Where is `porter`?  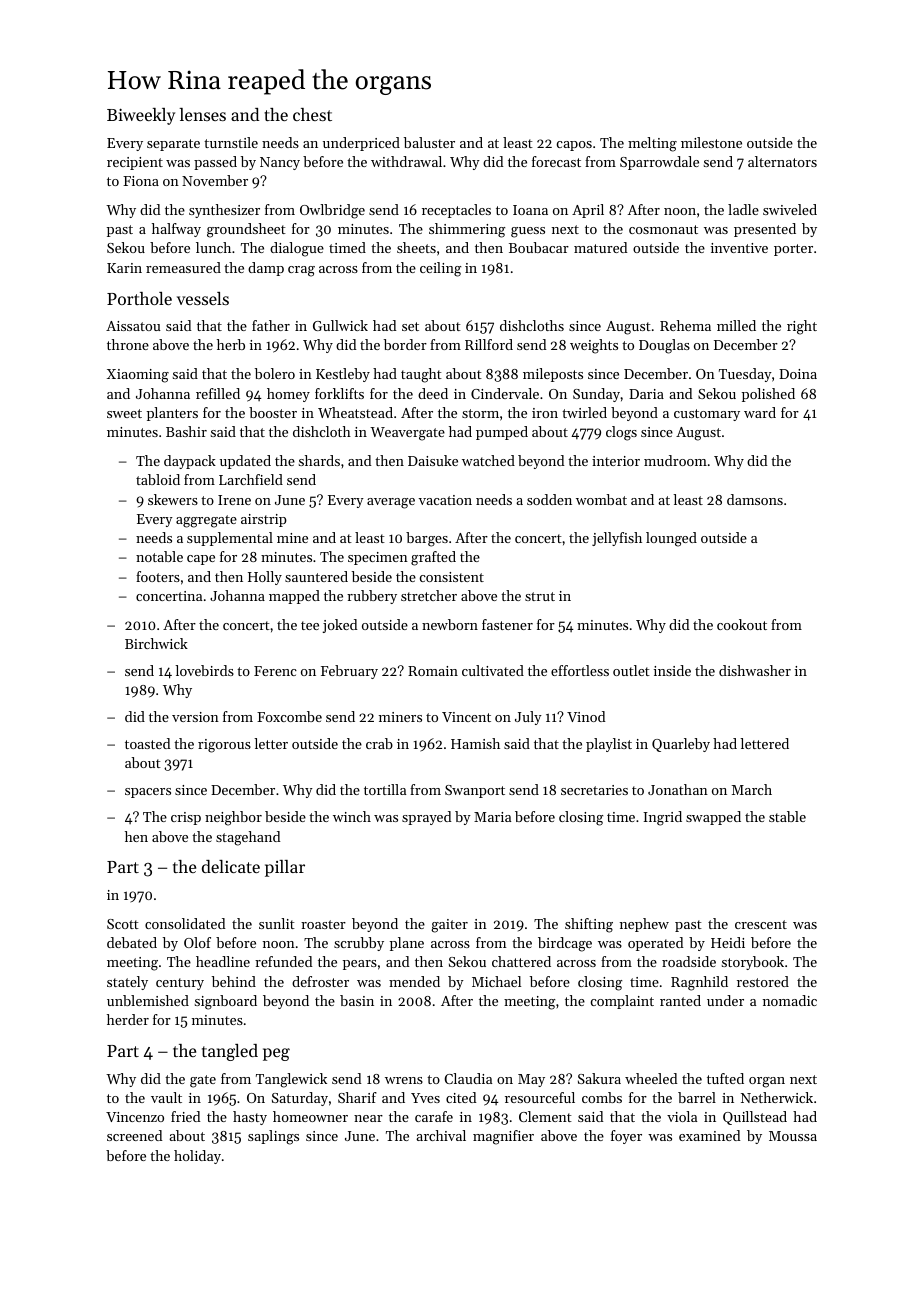
porter is located at coordinates (793, 250).
